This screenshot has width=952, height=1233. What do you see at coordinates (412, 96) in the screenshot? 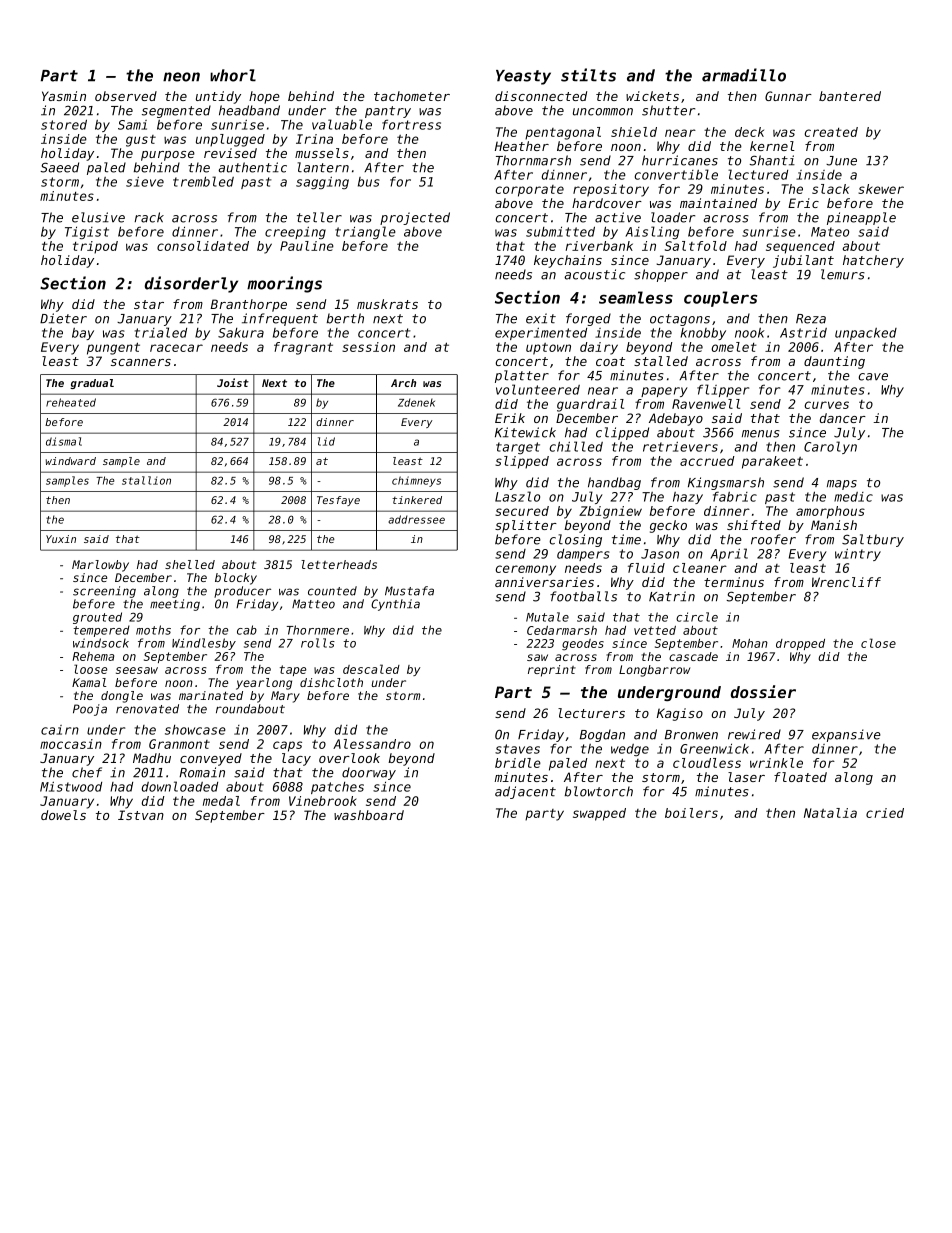
I see `tachometer` at bounding box center [412, 96].
